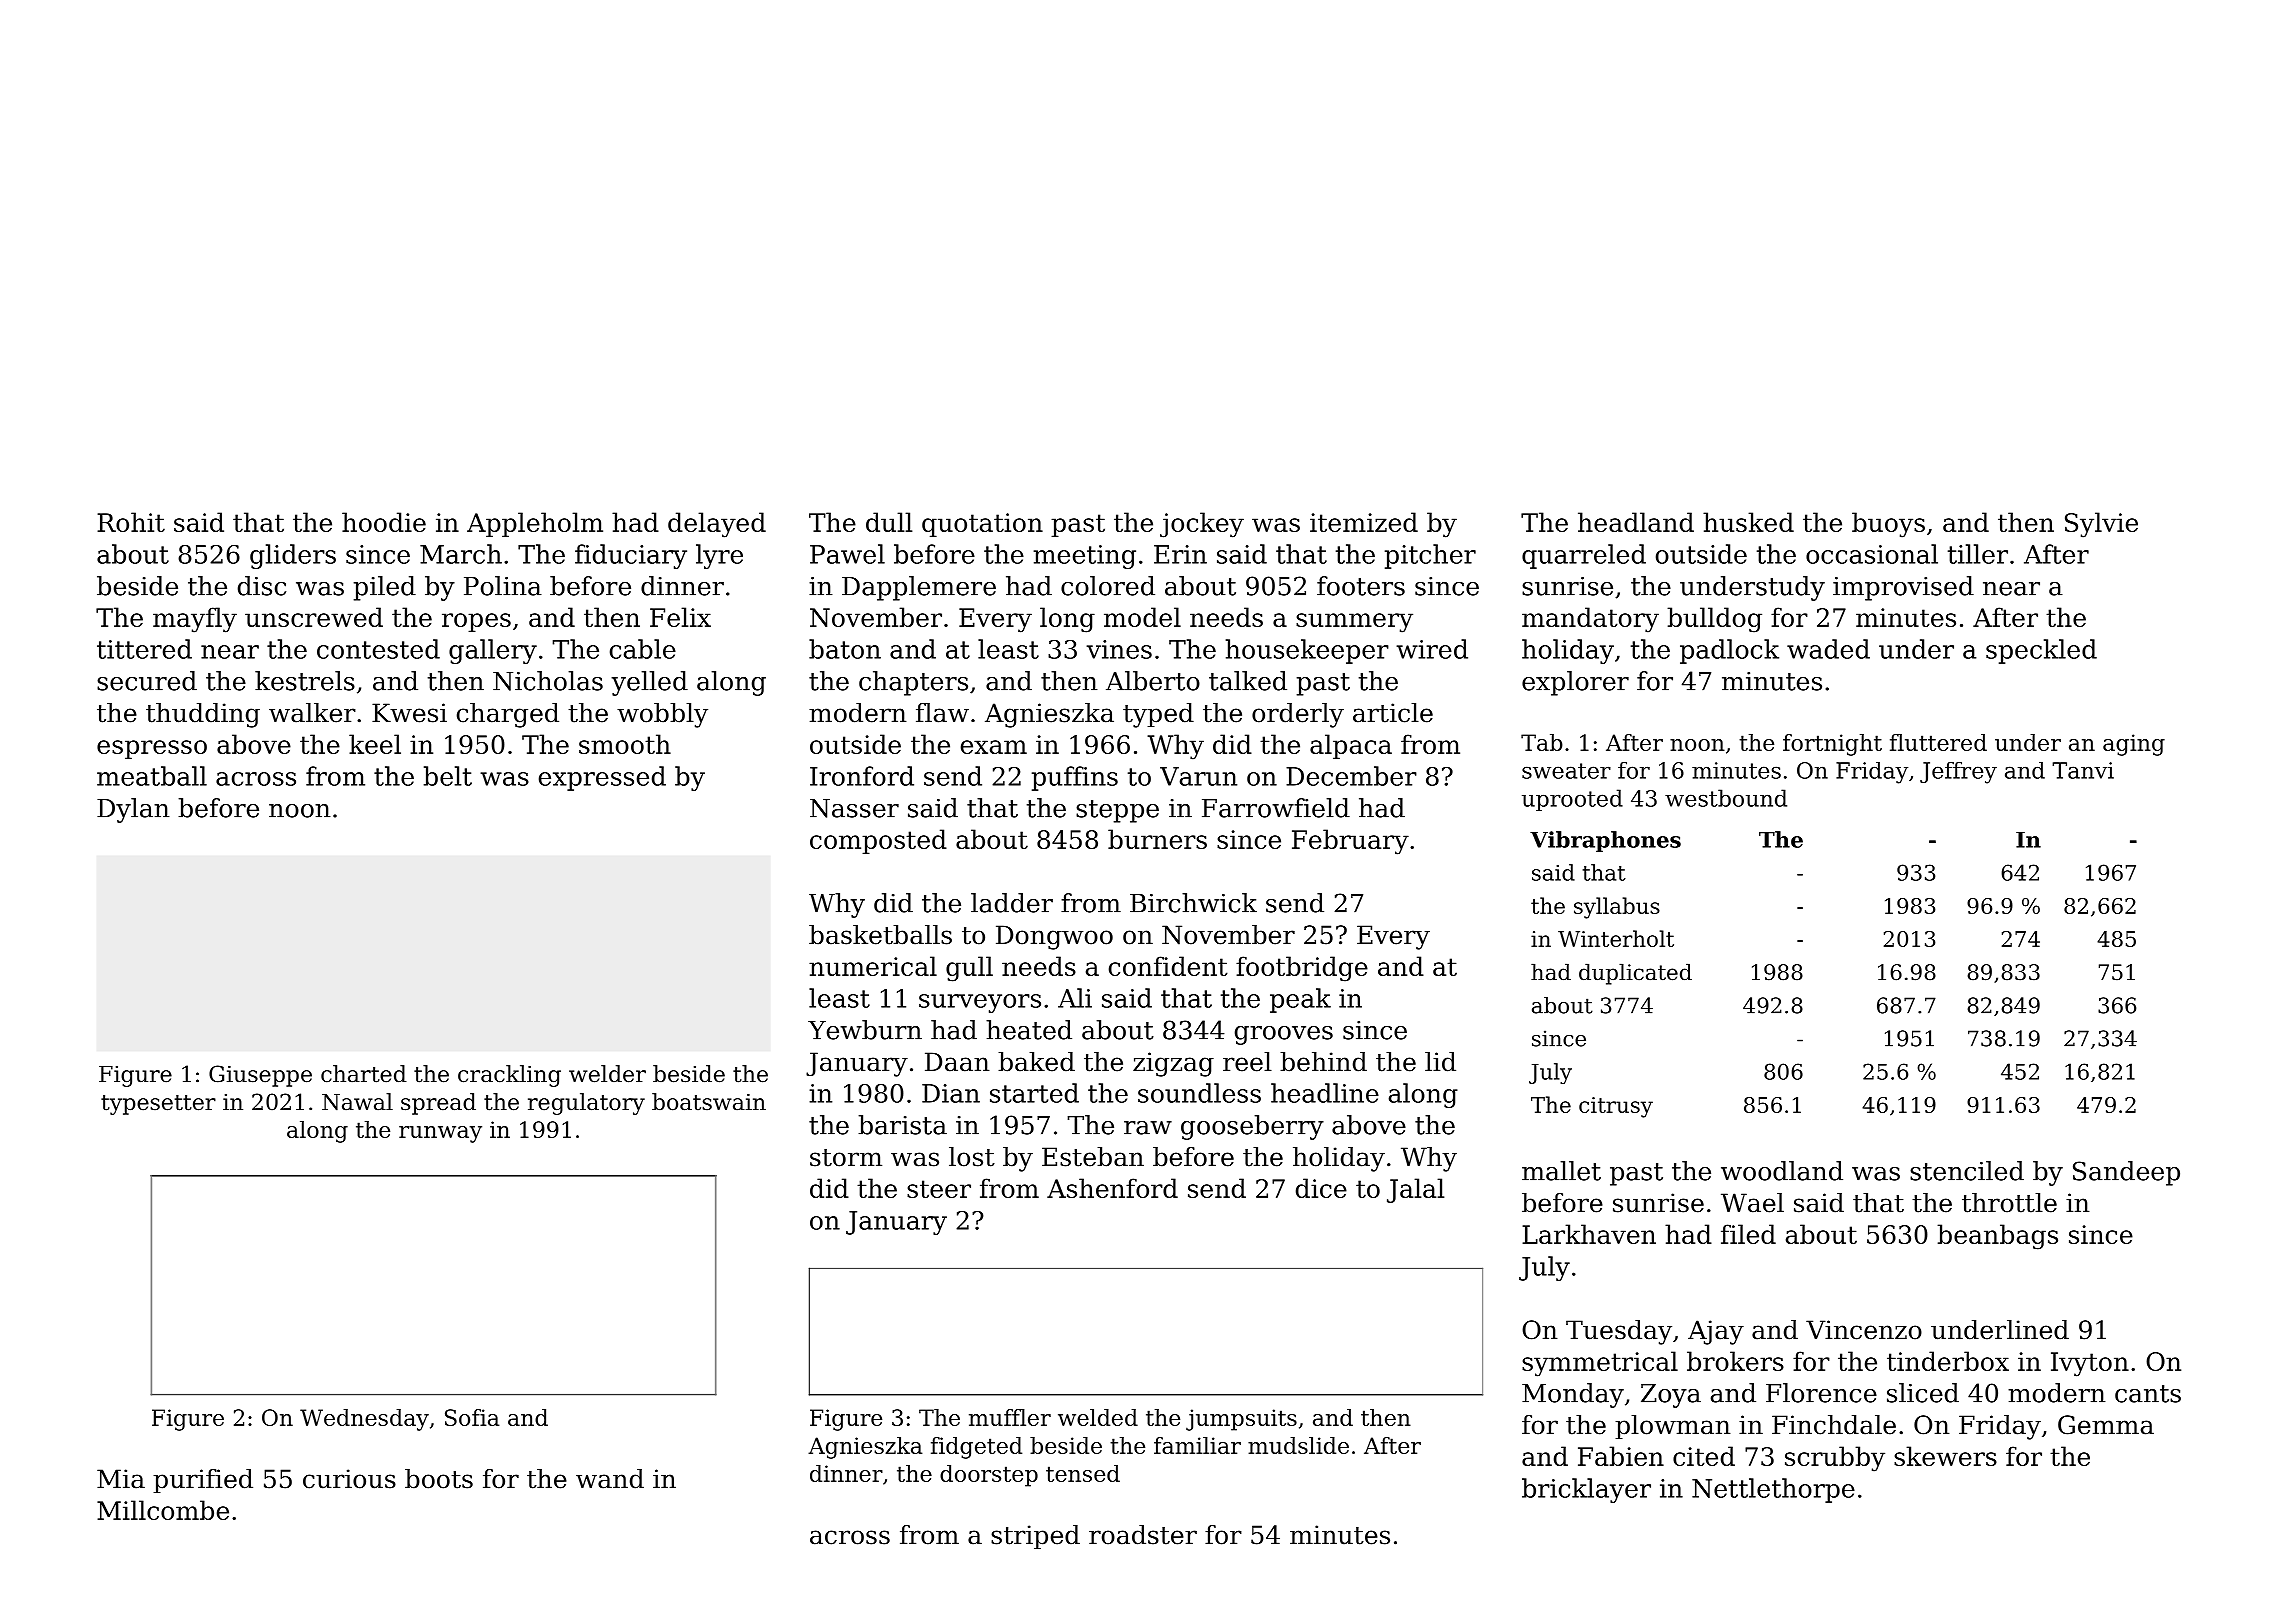  Describe the element at coordinates (1616, 1107) in the screenshot. I see `citrusy` at that location.
